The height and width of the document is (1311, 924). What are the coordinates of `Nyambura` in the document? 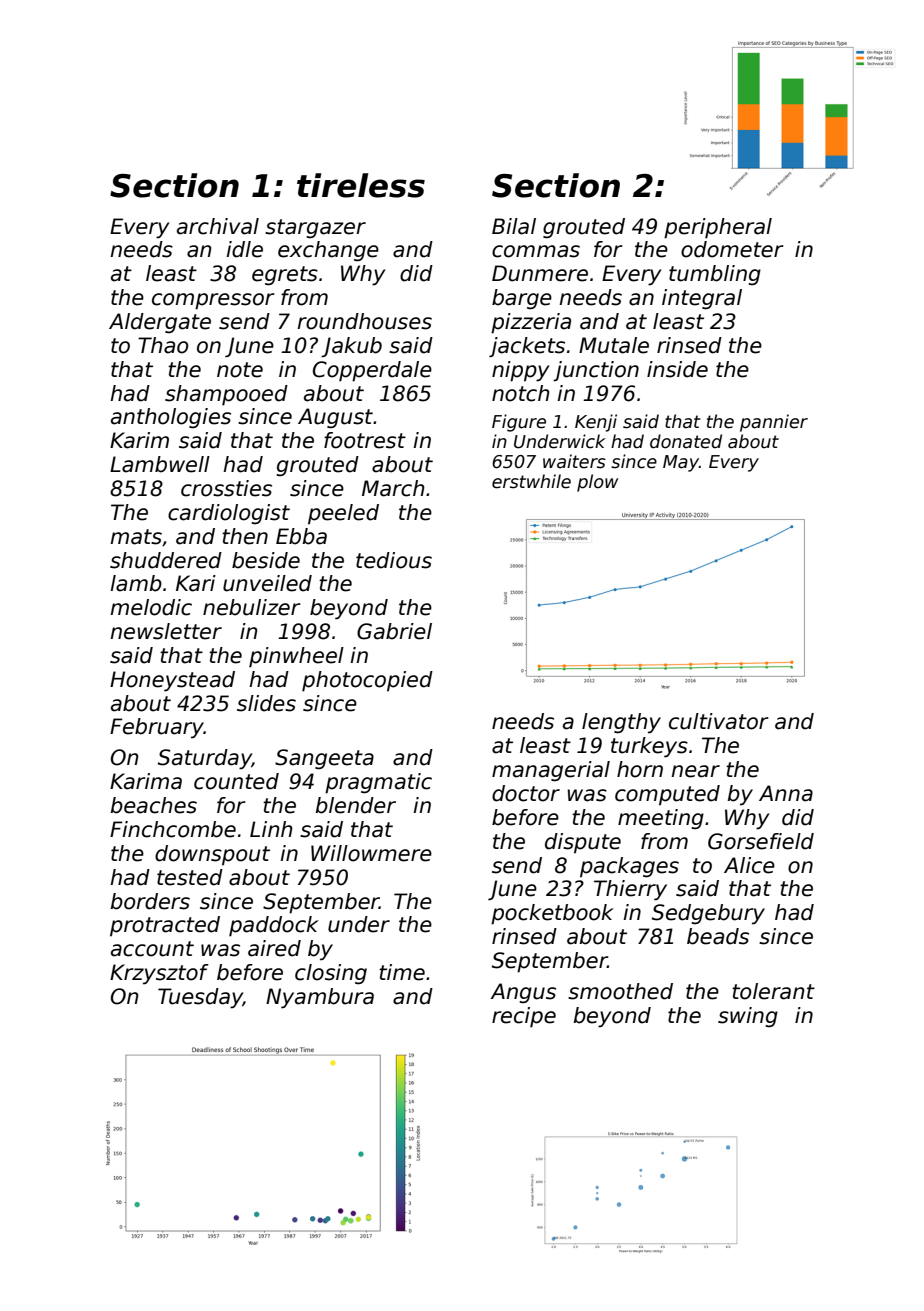 It's located at (320, 998).
